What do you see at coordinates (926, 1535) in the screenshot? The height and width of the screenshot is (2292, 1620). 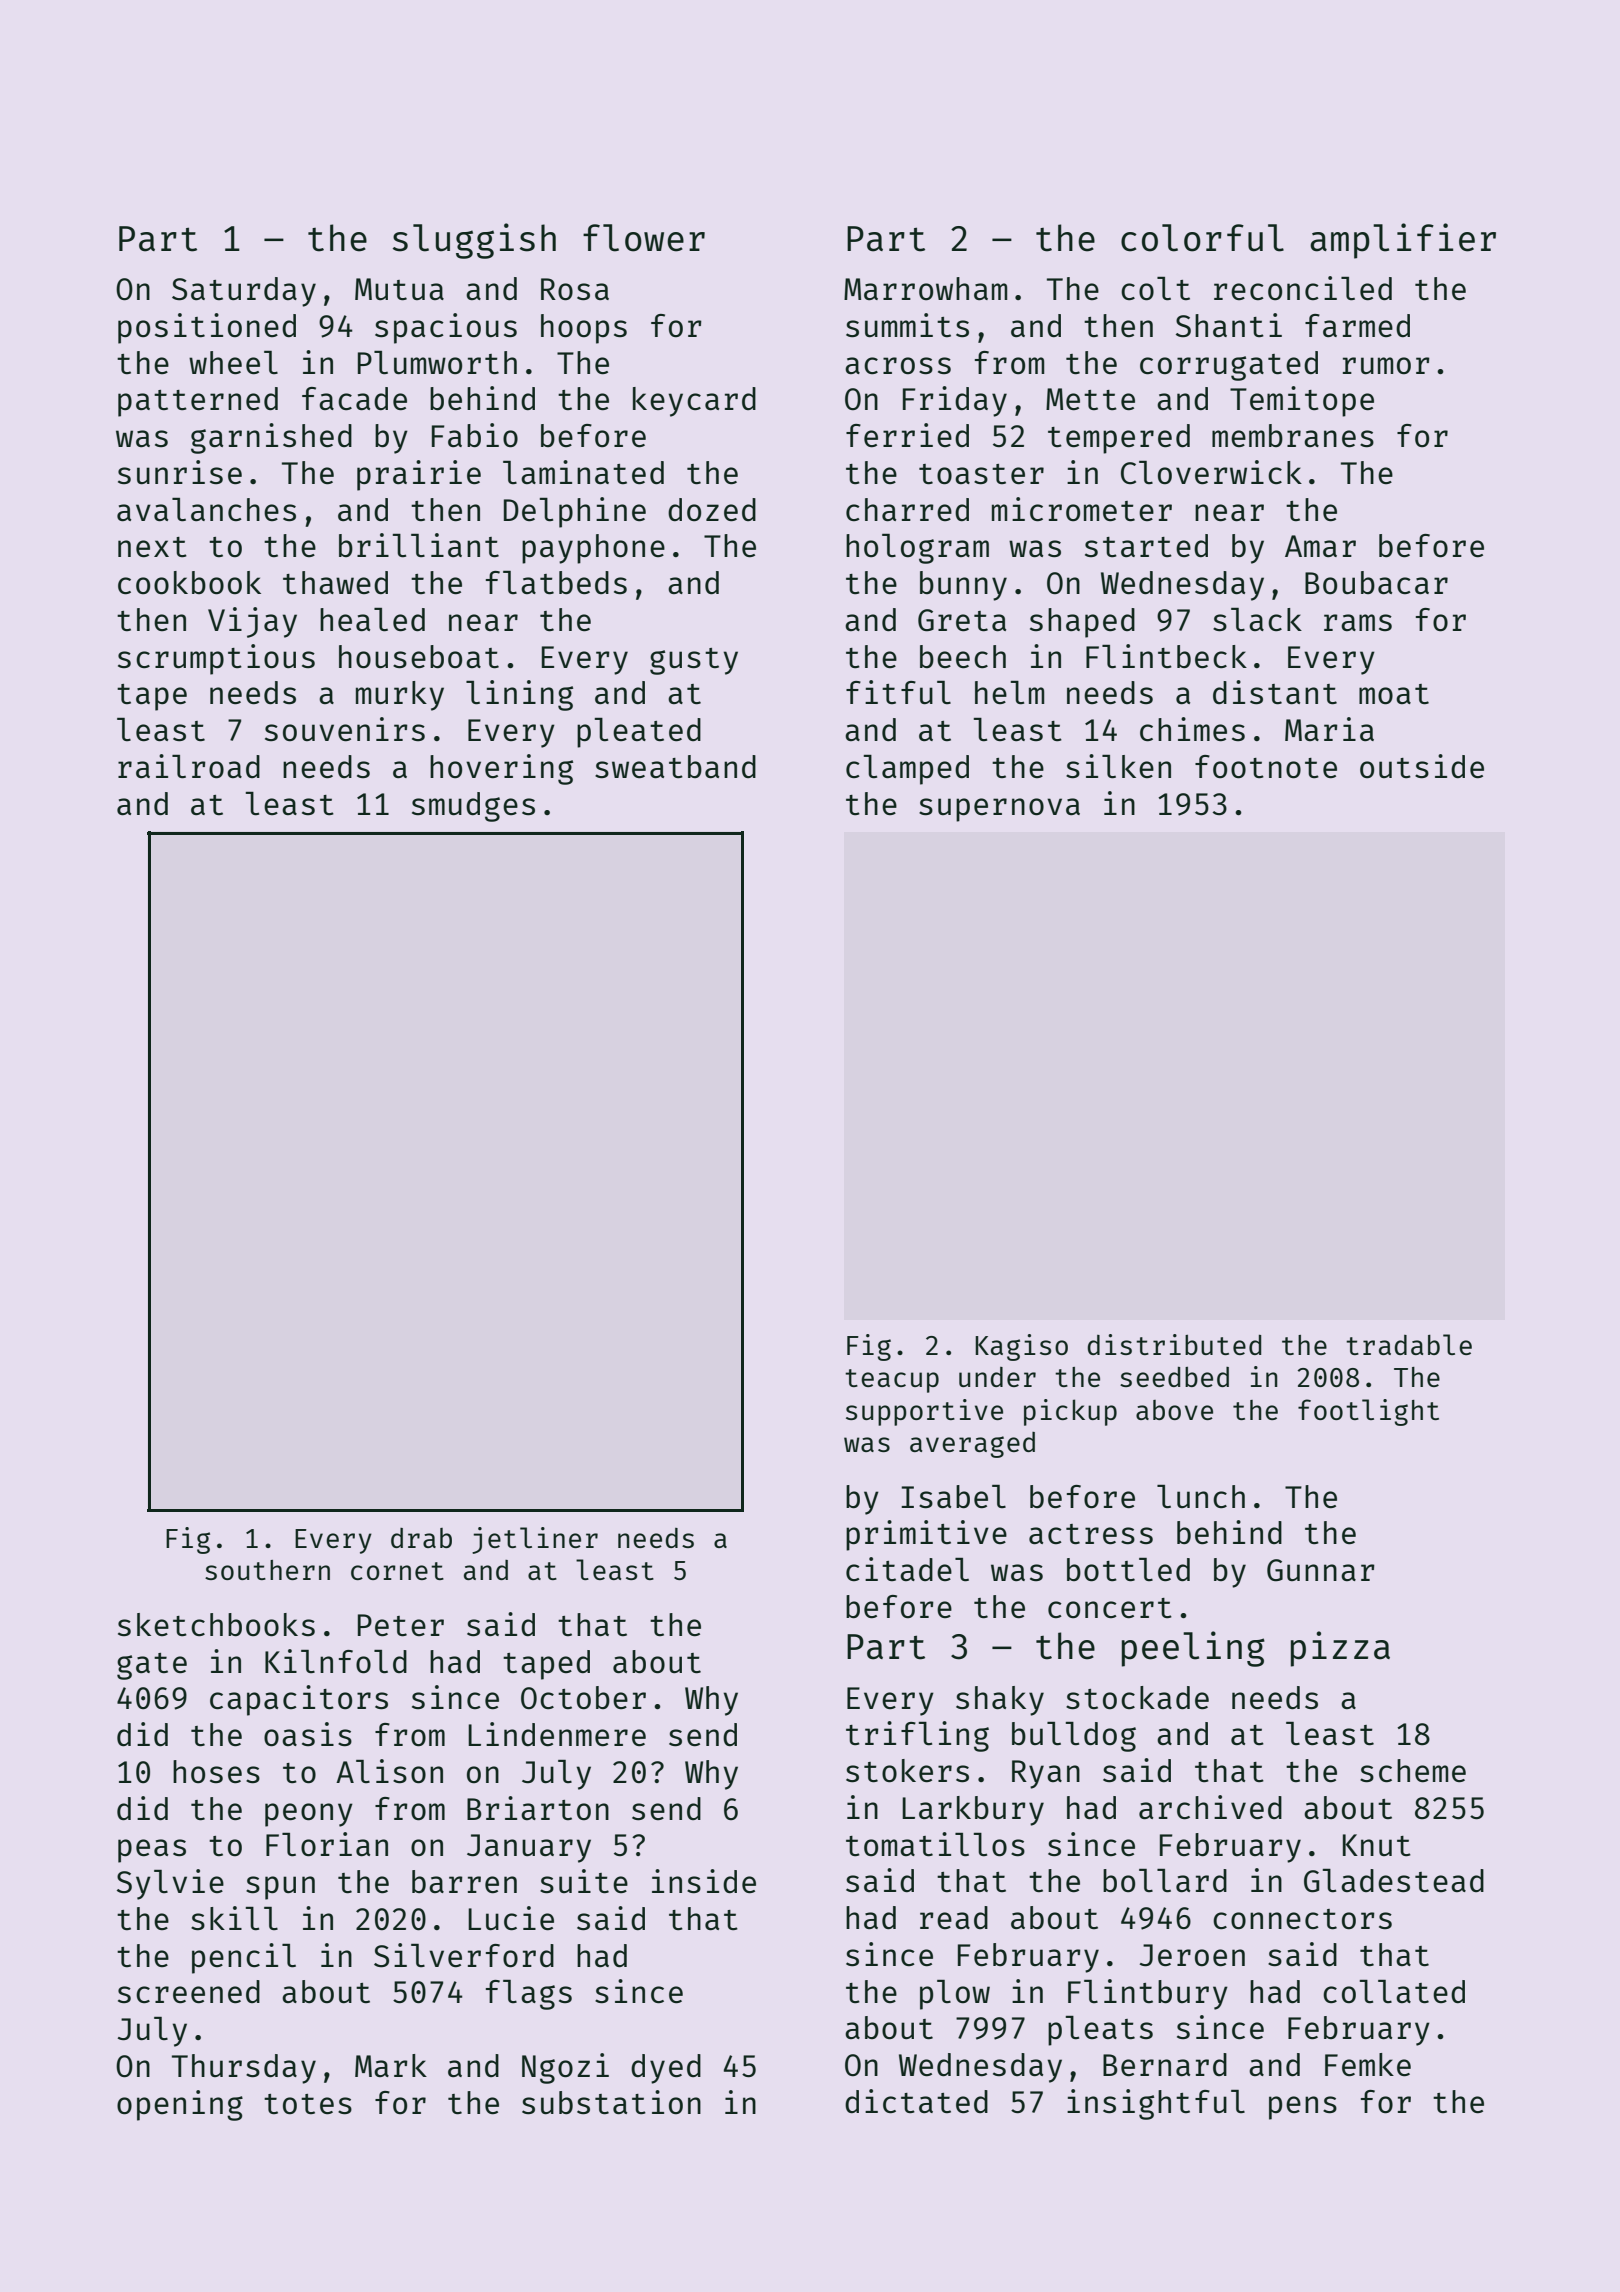 I see `primitive` at bounding box center [926, 1535].
